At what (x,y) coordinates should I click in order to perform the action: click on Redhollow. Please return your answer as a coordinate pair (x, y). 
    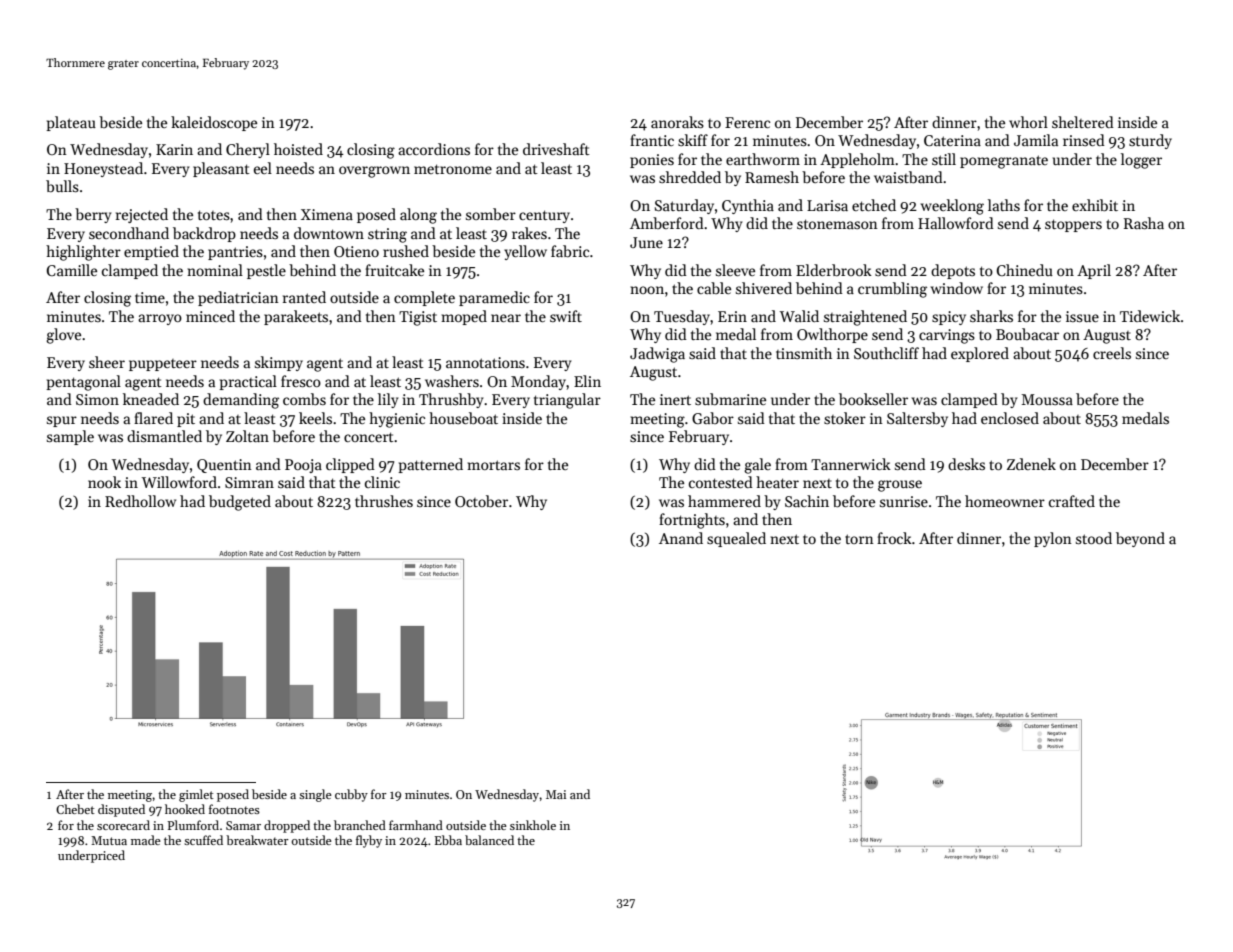
    Looking at the image, I should click on (140, 501).
